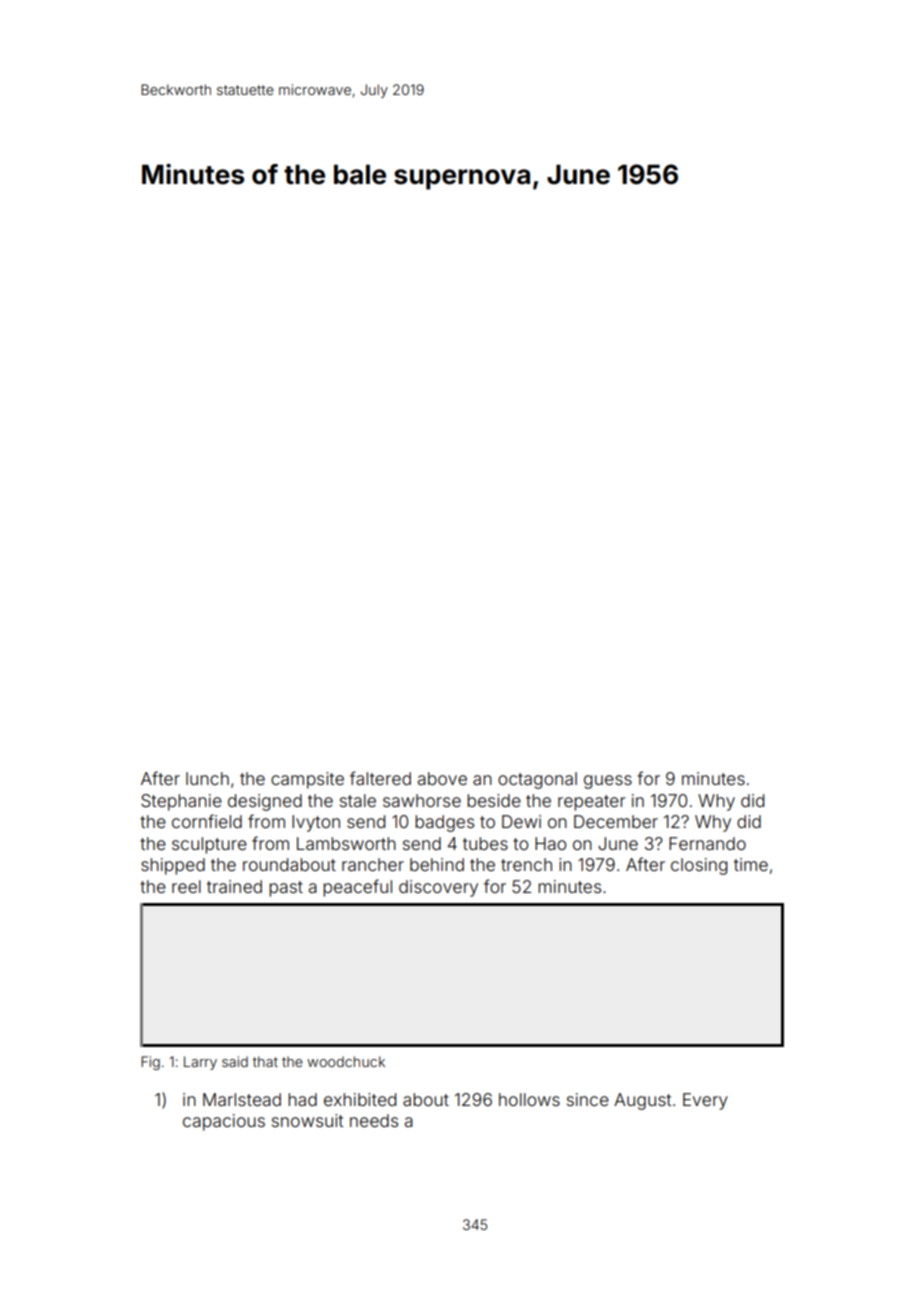  I want to click on woodchuck, so click(346, 1061).
